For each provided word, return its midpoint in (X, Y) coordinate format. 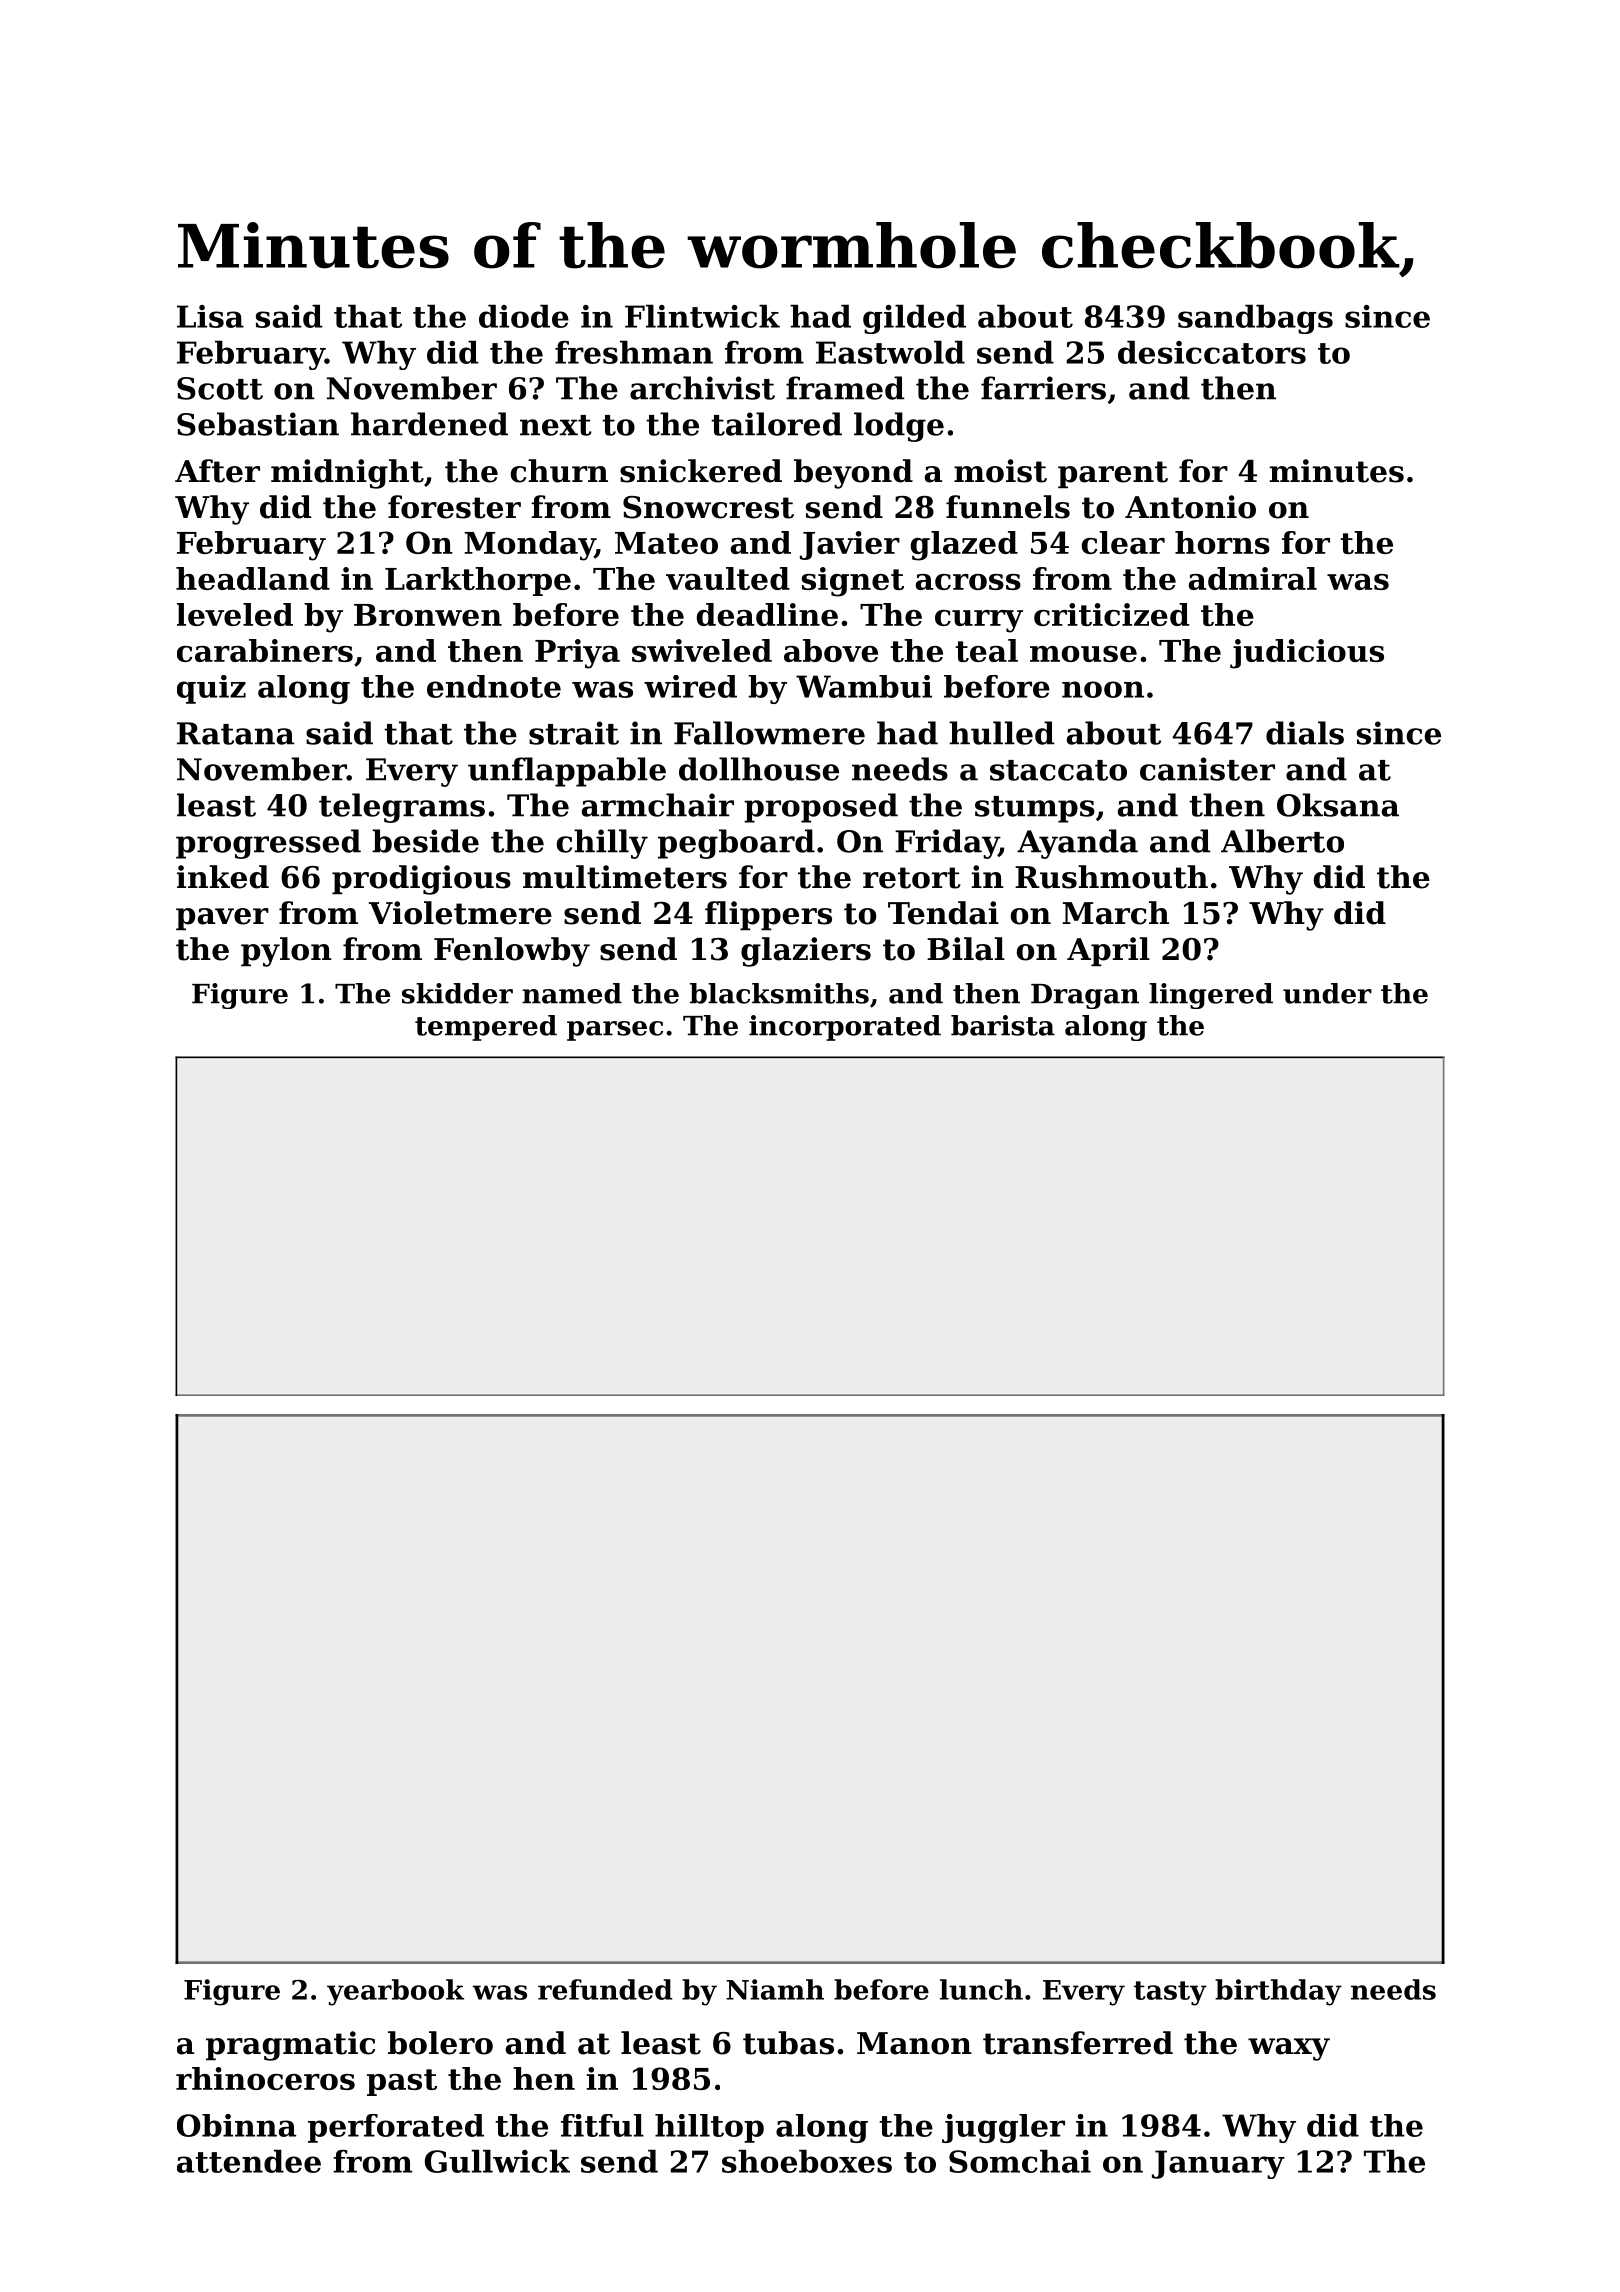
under (1327, 993)
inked (223, 877)
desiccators (1212, 352)
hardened (429, 424)
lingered (1211, 996)
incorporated (845, 1028)
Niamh (775, 1989)
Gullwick (497, 2161)
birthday (1278, 1992)
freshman (634, 352)
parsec (615, 1031)
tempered (486, 1028)
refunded (605, 1989)
